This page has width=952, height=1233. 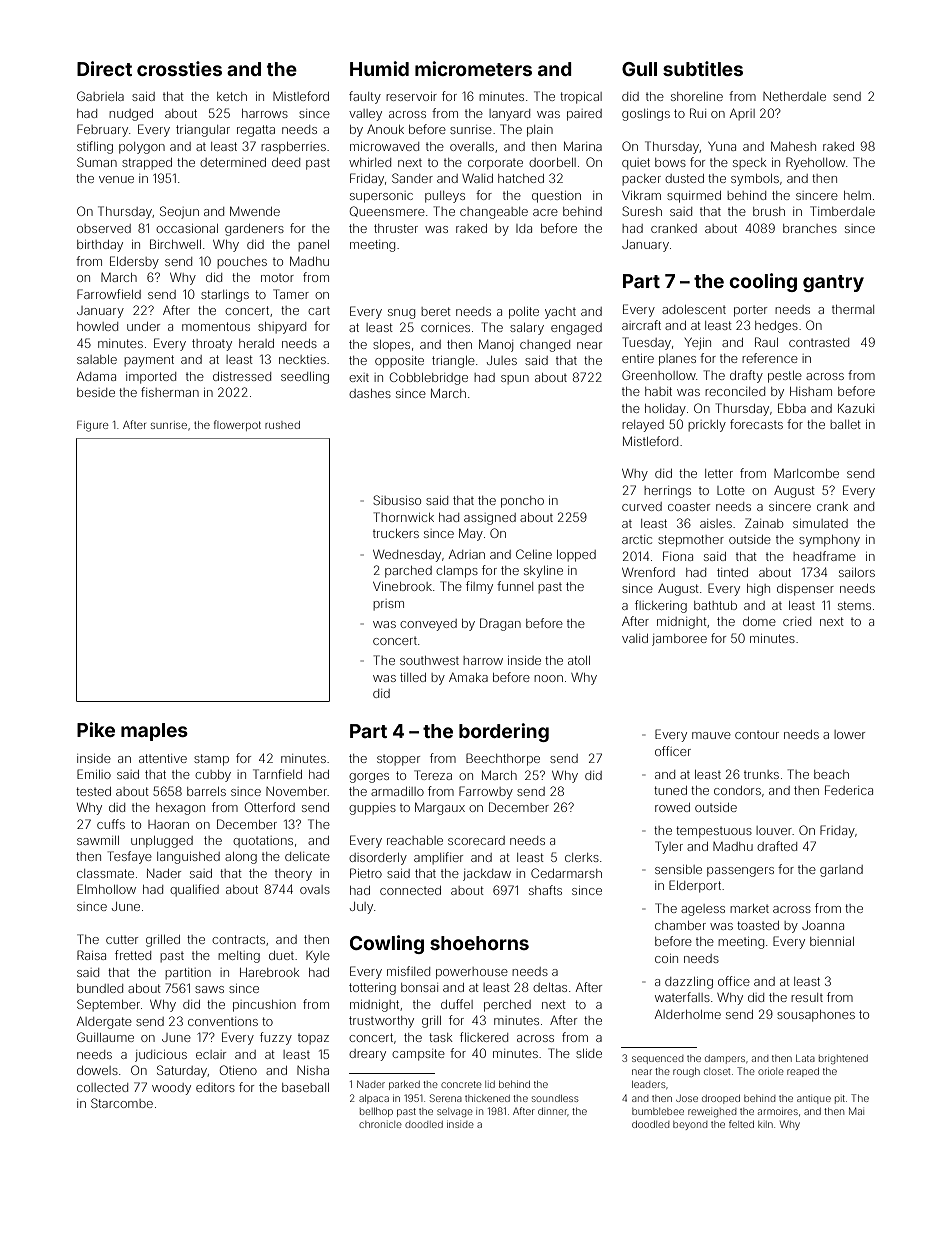 What do you see at coordinates (401, 314) in the page?
I see `snug` at bounding box center [401, 314].
